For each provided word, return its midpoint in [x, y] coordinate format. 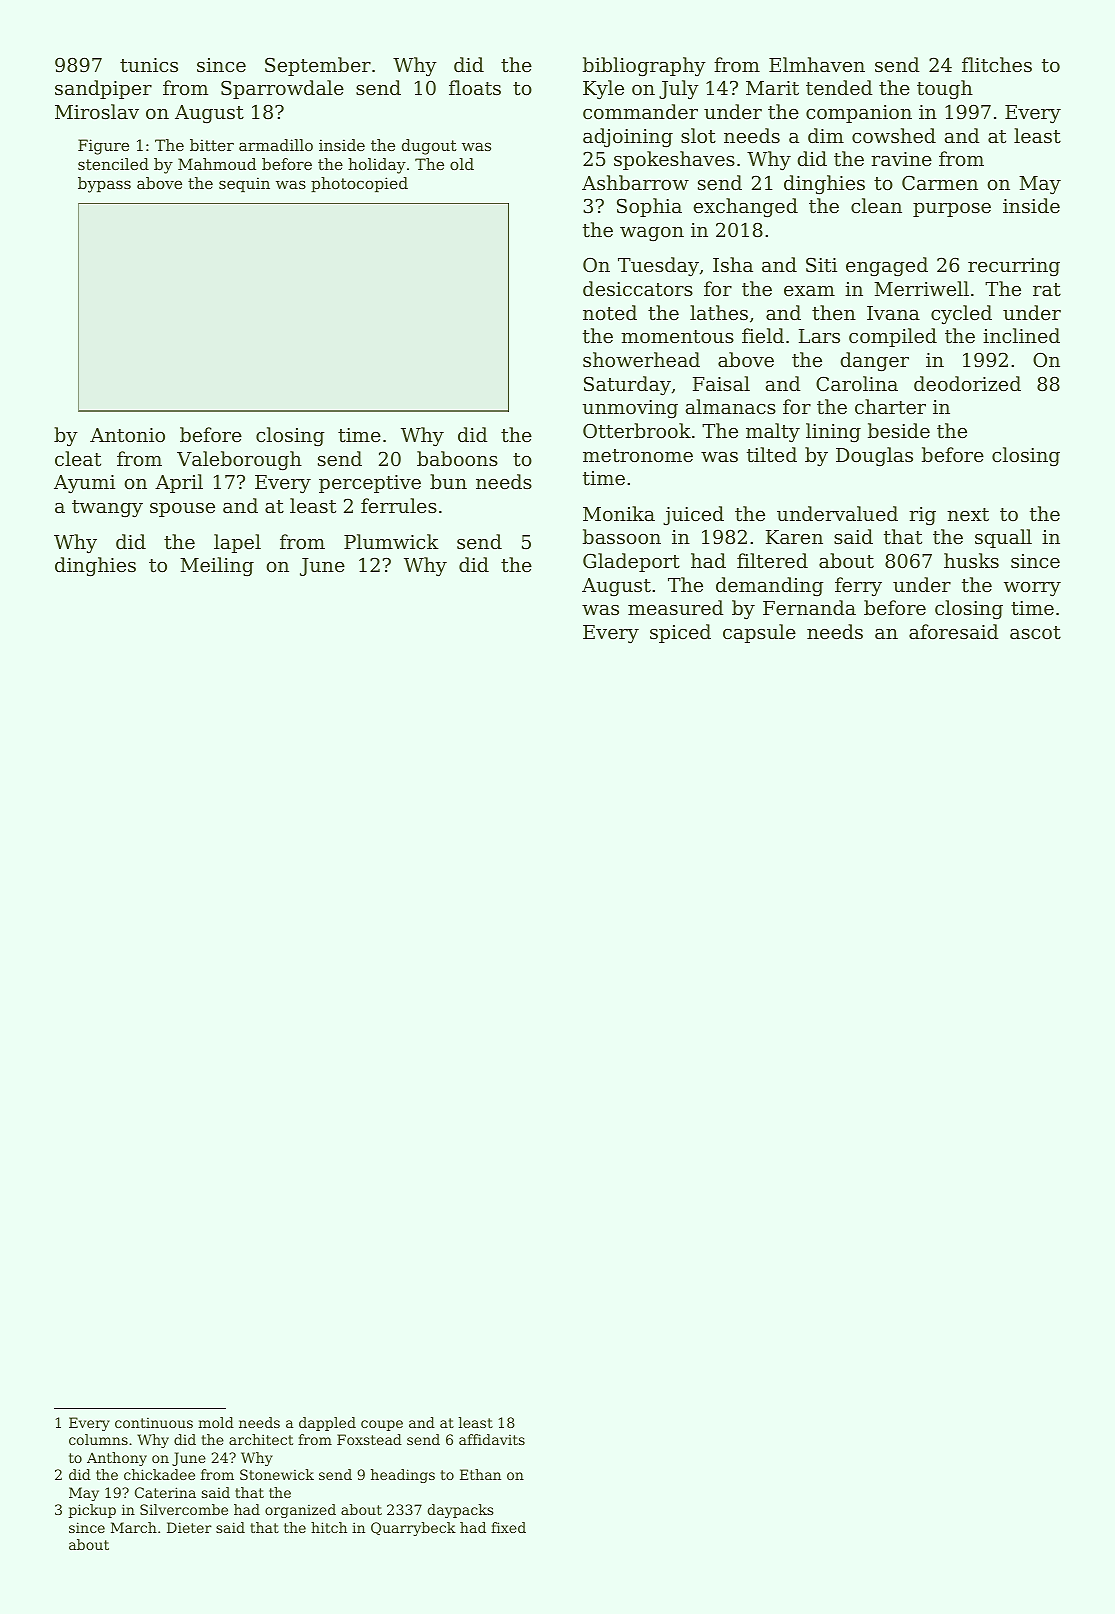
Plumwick [391, 541]
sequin [244, 184]
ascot [1035, 632]
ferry [858, 586]
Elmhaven [817, 64]
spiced [680, 633]
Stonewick [277, 1474]
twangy [107, 508]
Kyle [603, 89]
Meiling [217, 566]
